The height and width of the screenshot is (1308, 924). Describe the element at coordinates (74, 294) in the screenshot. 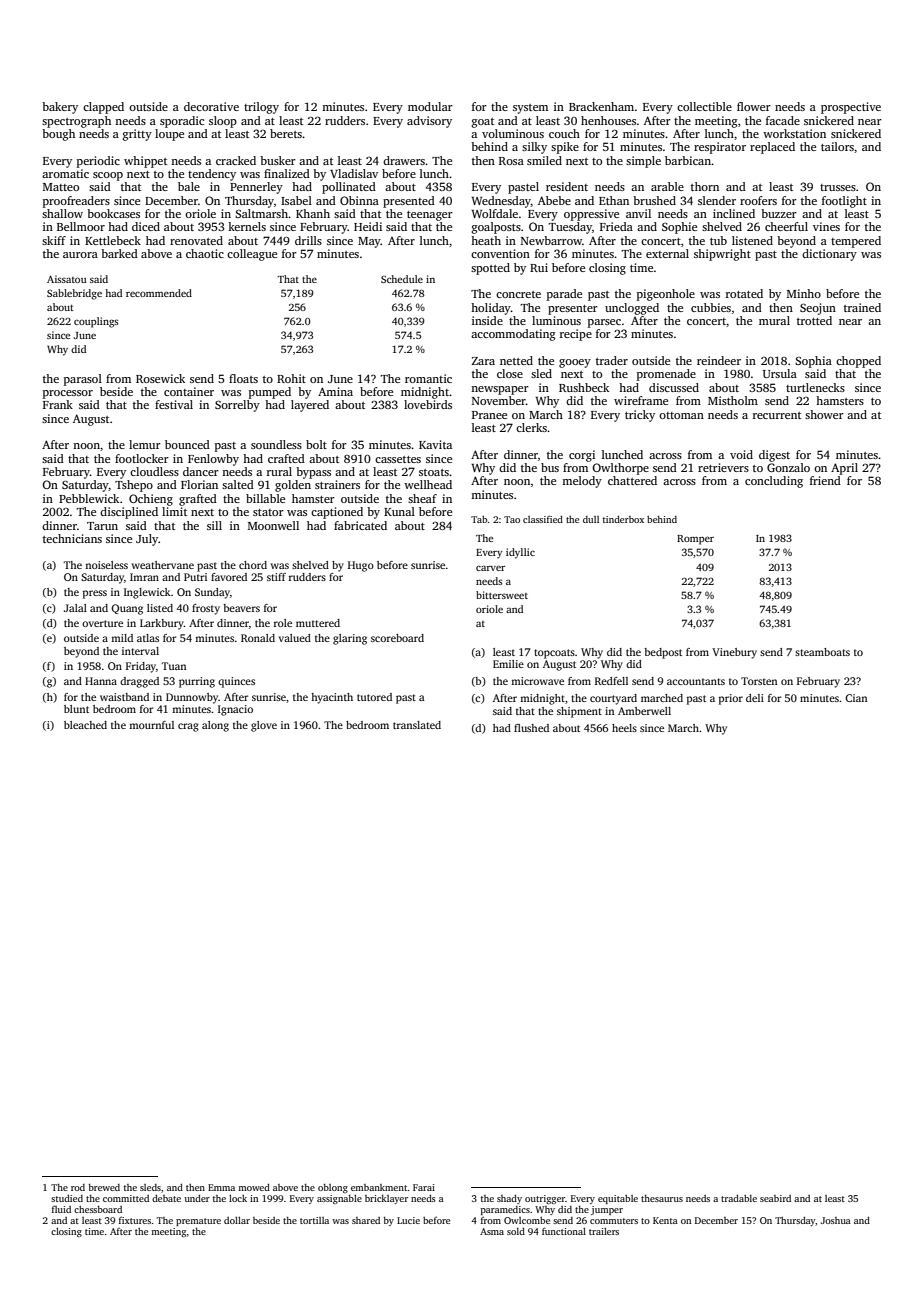

I see `Sablebridge` at that location.
